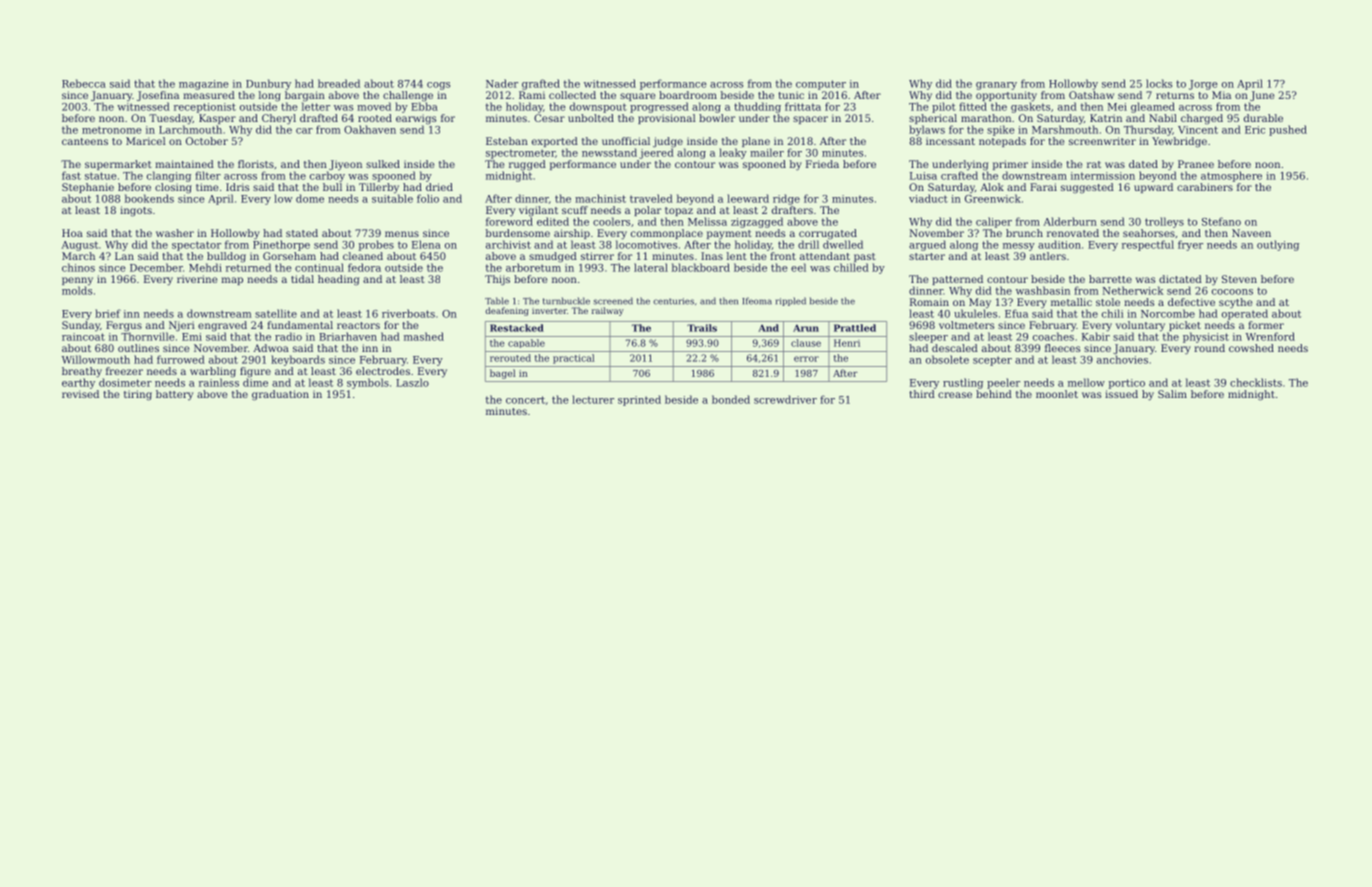  I want to click on error, so click(806, 359).
